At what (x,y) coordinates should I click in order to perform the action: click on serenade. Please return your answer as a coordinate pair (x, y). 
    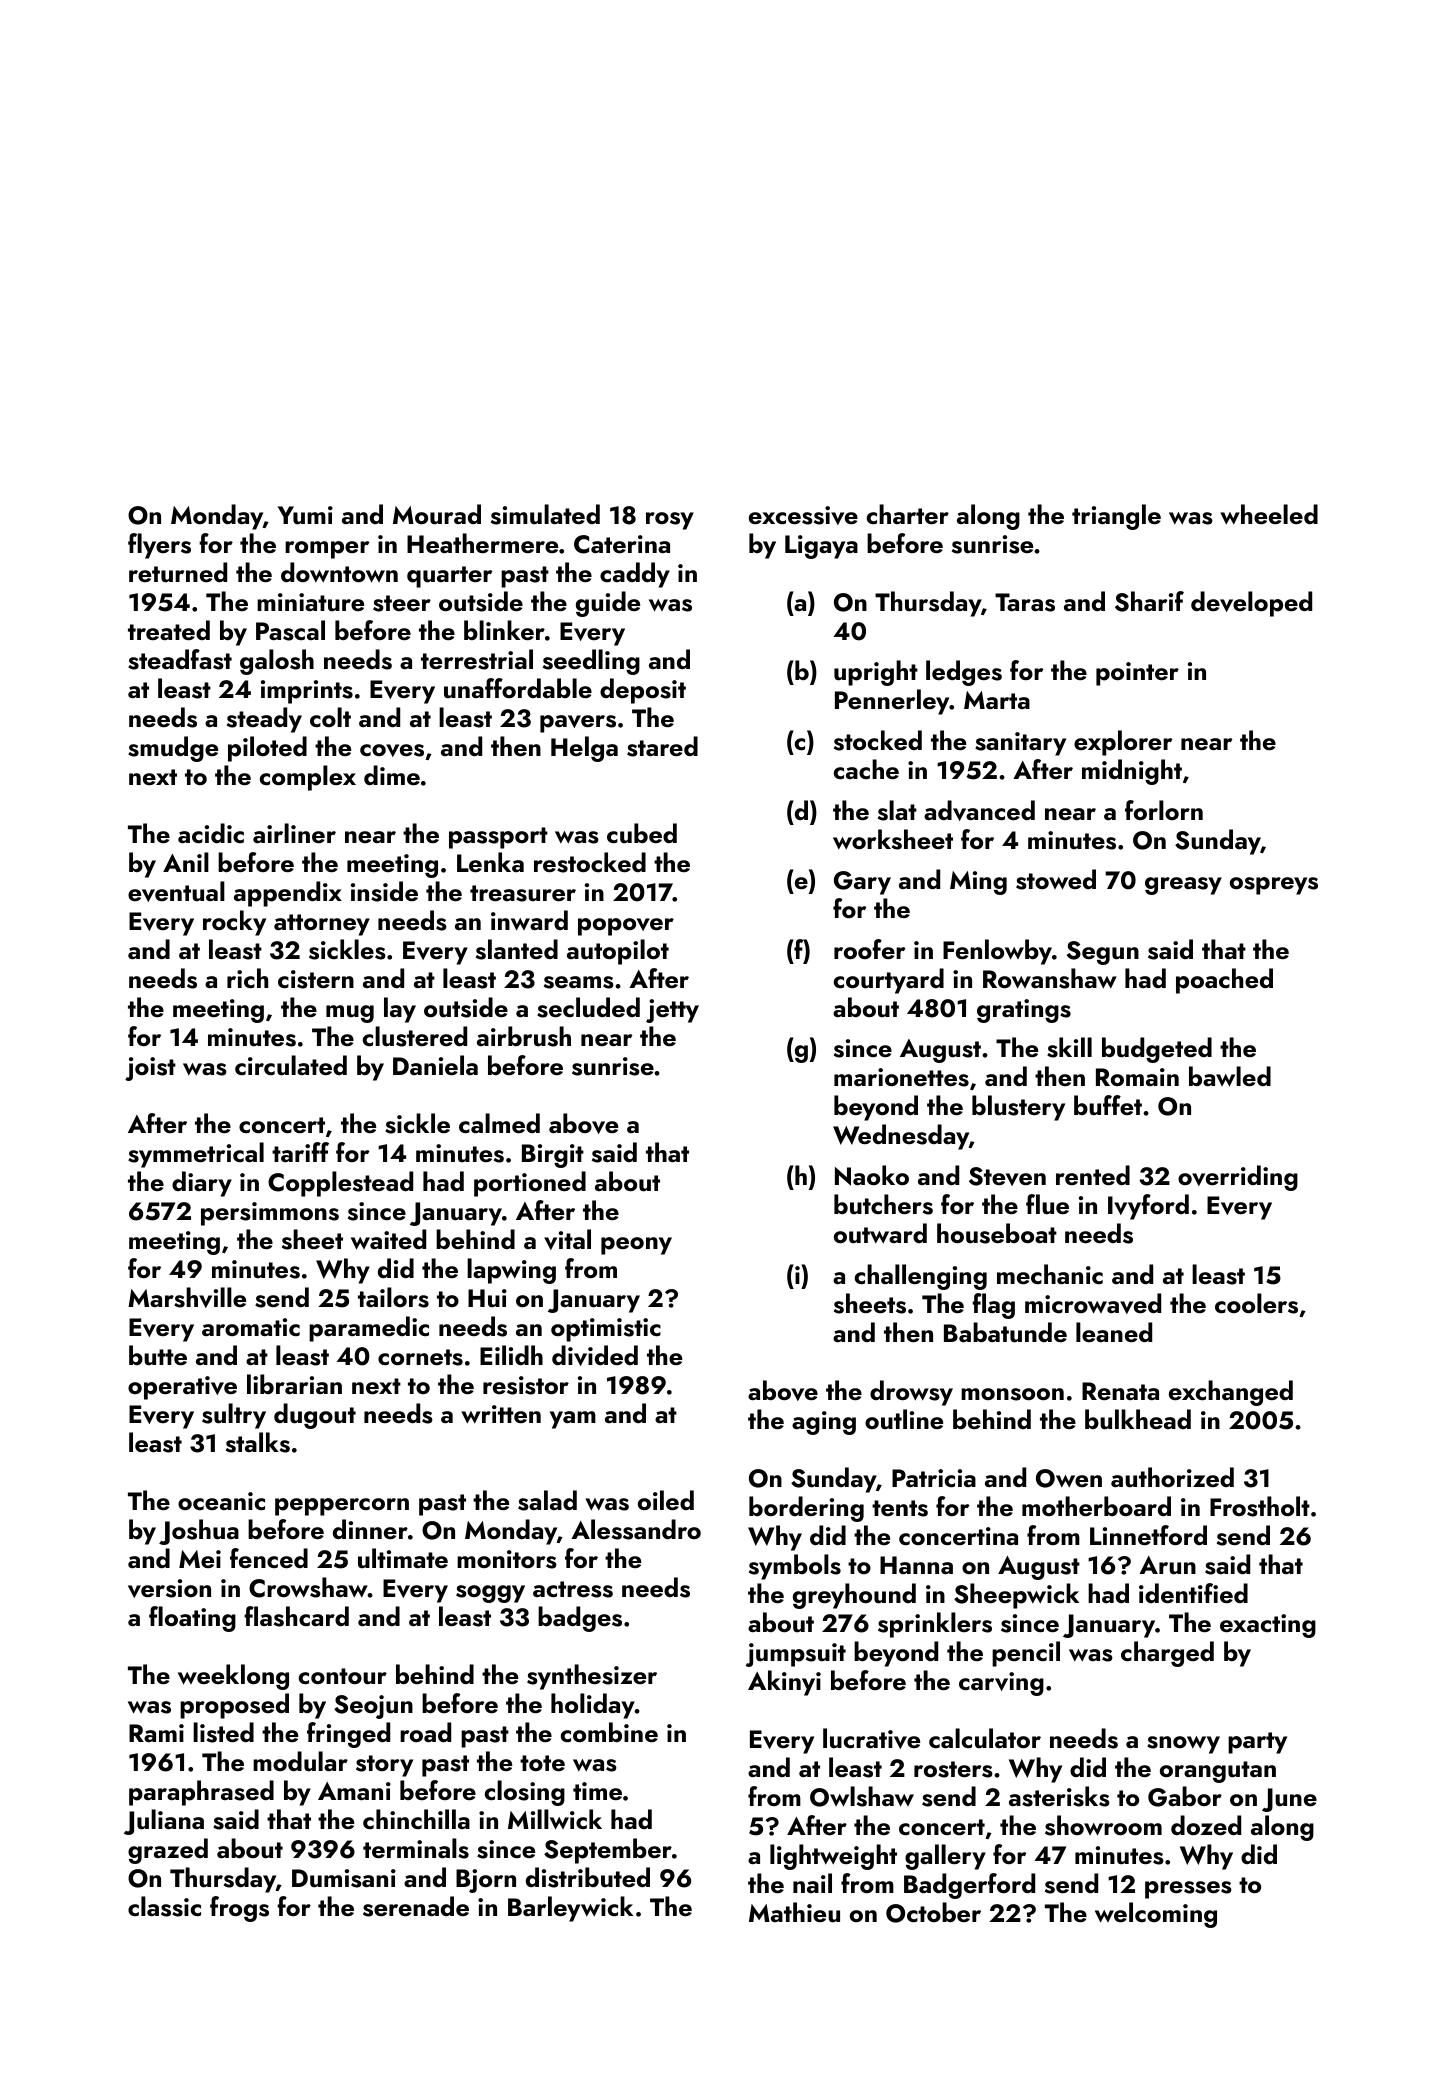
    Looking at the image, I should click on (416, 1906).
